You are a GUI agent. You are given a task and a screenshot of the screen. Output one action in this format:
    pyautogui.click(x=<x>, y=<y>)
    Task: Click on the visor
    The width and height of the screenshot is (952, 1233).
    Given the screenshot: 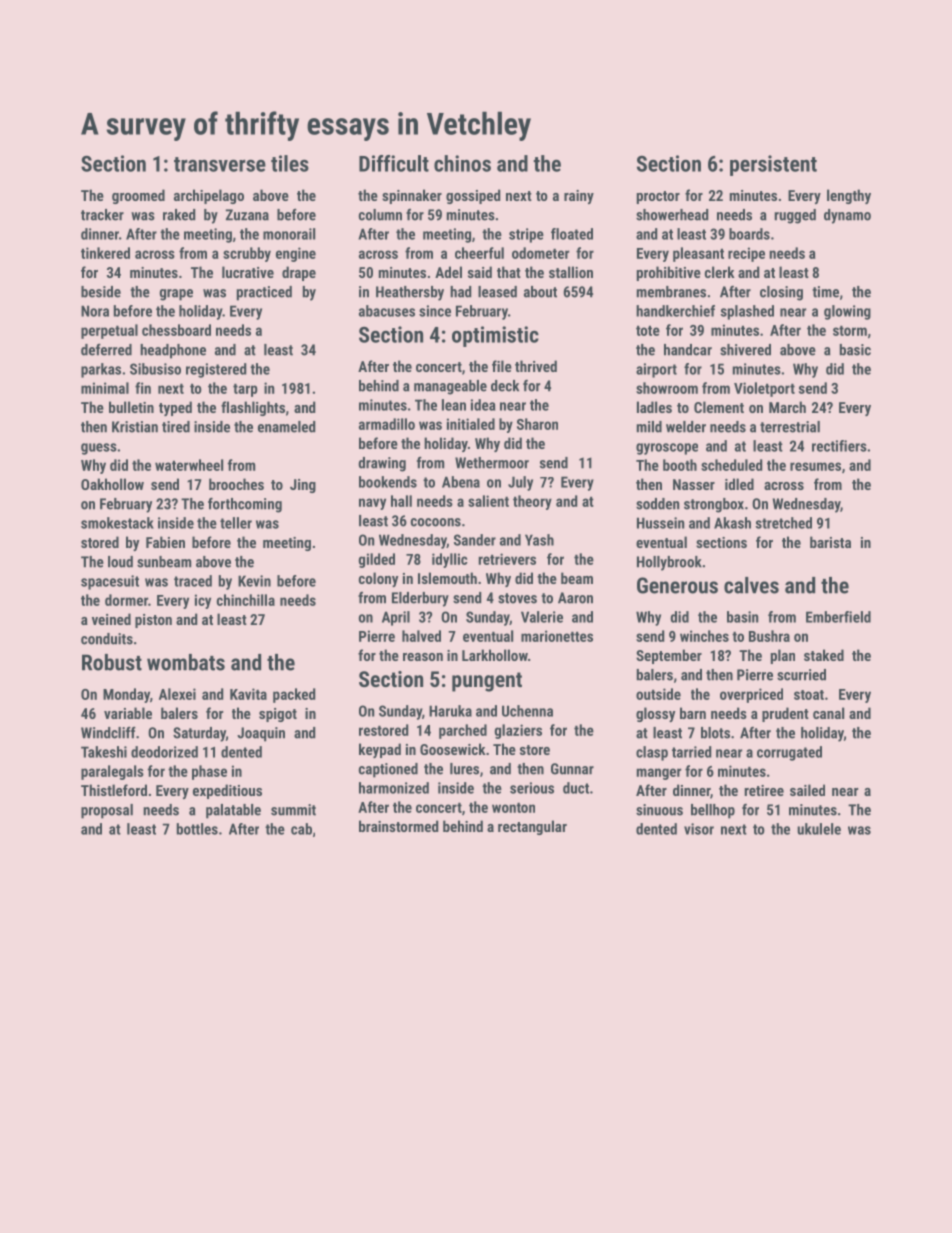 What is the action you would take?
    pyautogui.click(x=699, y=829)
